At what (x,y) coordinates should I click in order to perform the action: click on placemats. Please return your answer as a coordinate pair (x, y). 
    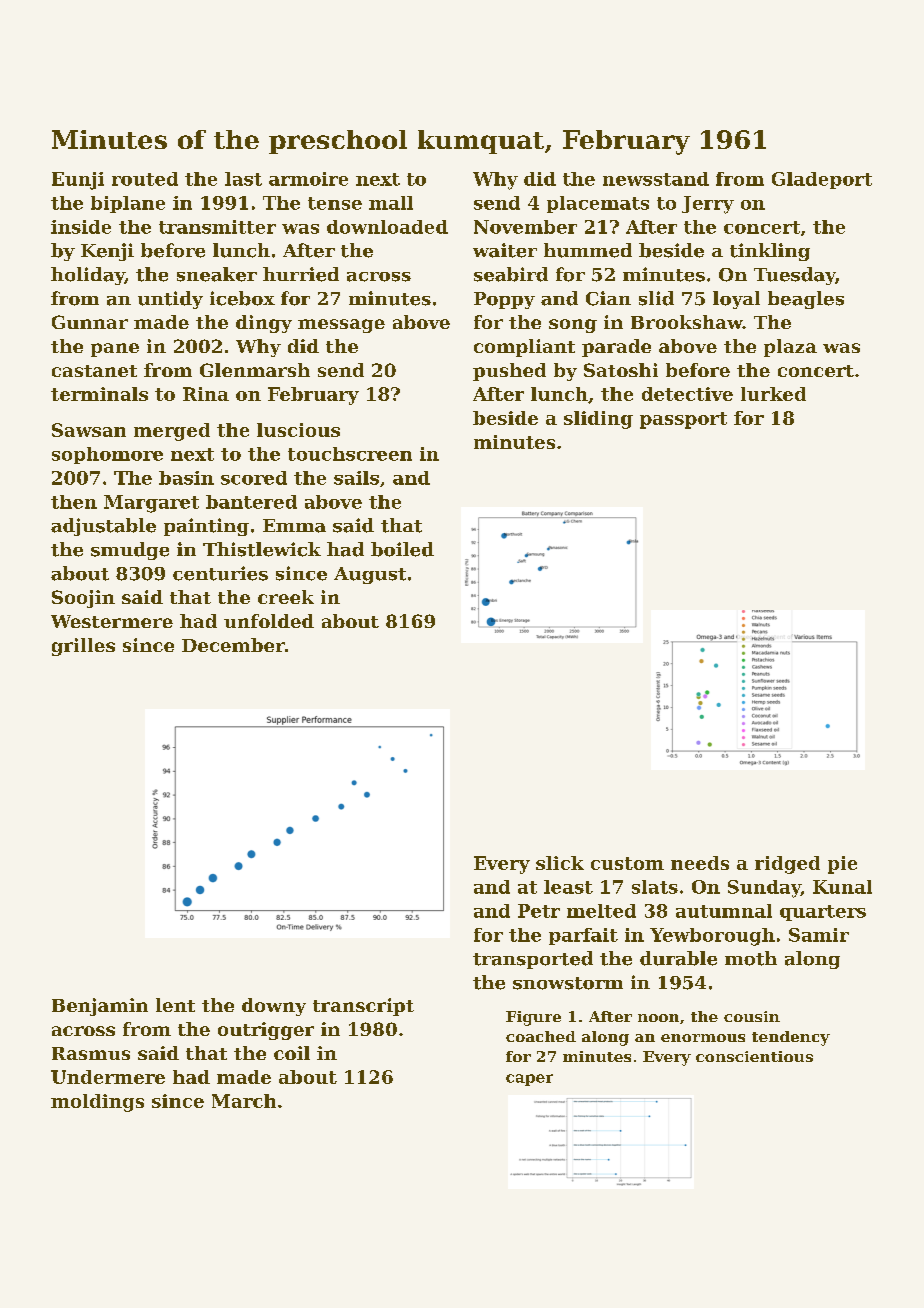
    Looking at the image, I should click on (598, 204).
